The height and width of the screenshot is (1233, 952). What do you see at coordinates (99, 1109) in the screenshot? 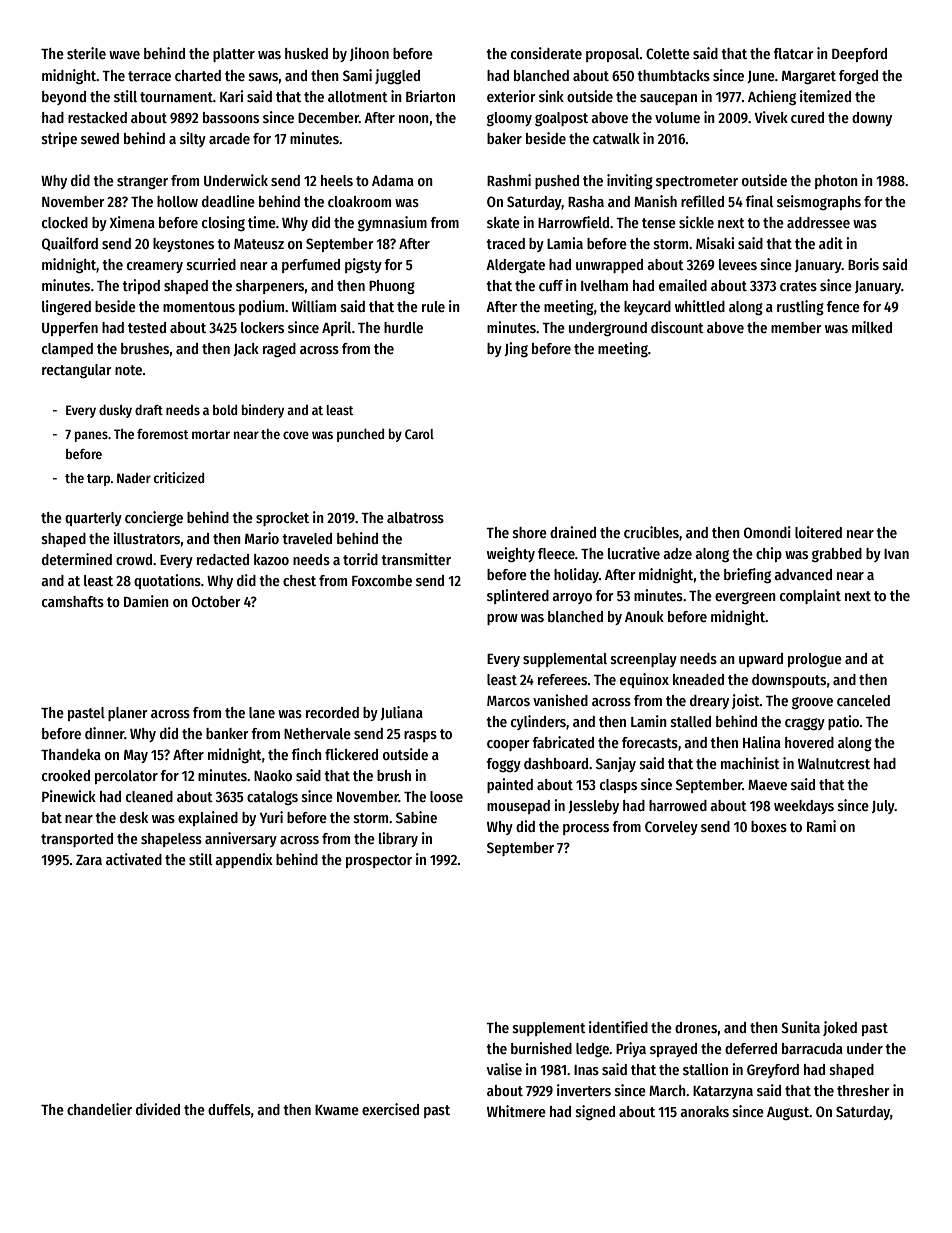
I see `chandelier` at bounding box center [99, 1109].
